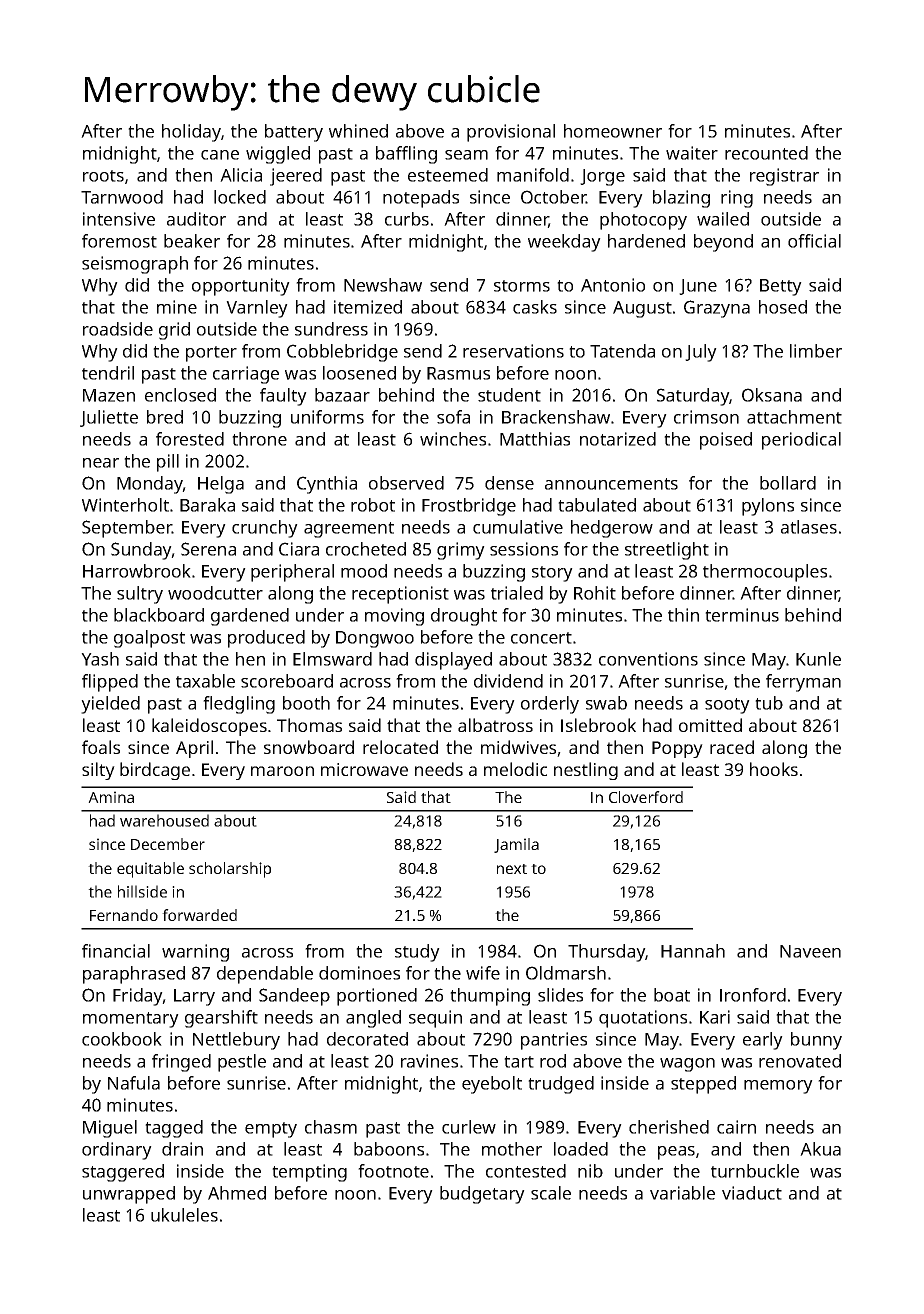 Image resolution: width=924 pixels, height=1314 pixels. What do you see at coordinates (723, 243) in the screenshot?
I see `beyond` at bounding box center [723, 243].
